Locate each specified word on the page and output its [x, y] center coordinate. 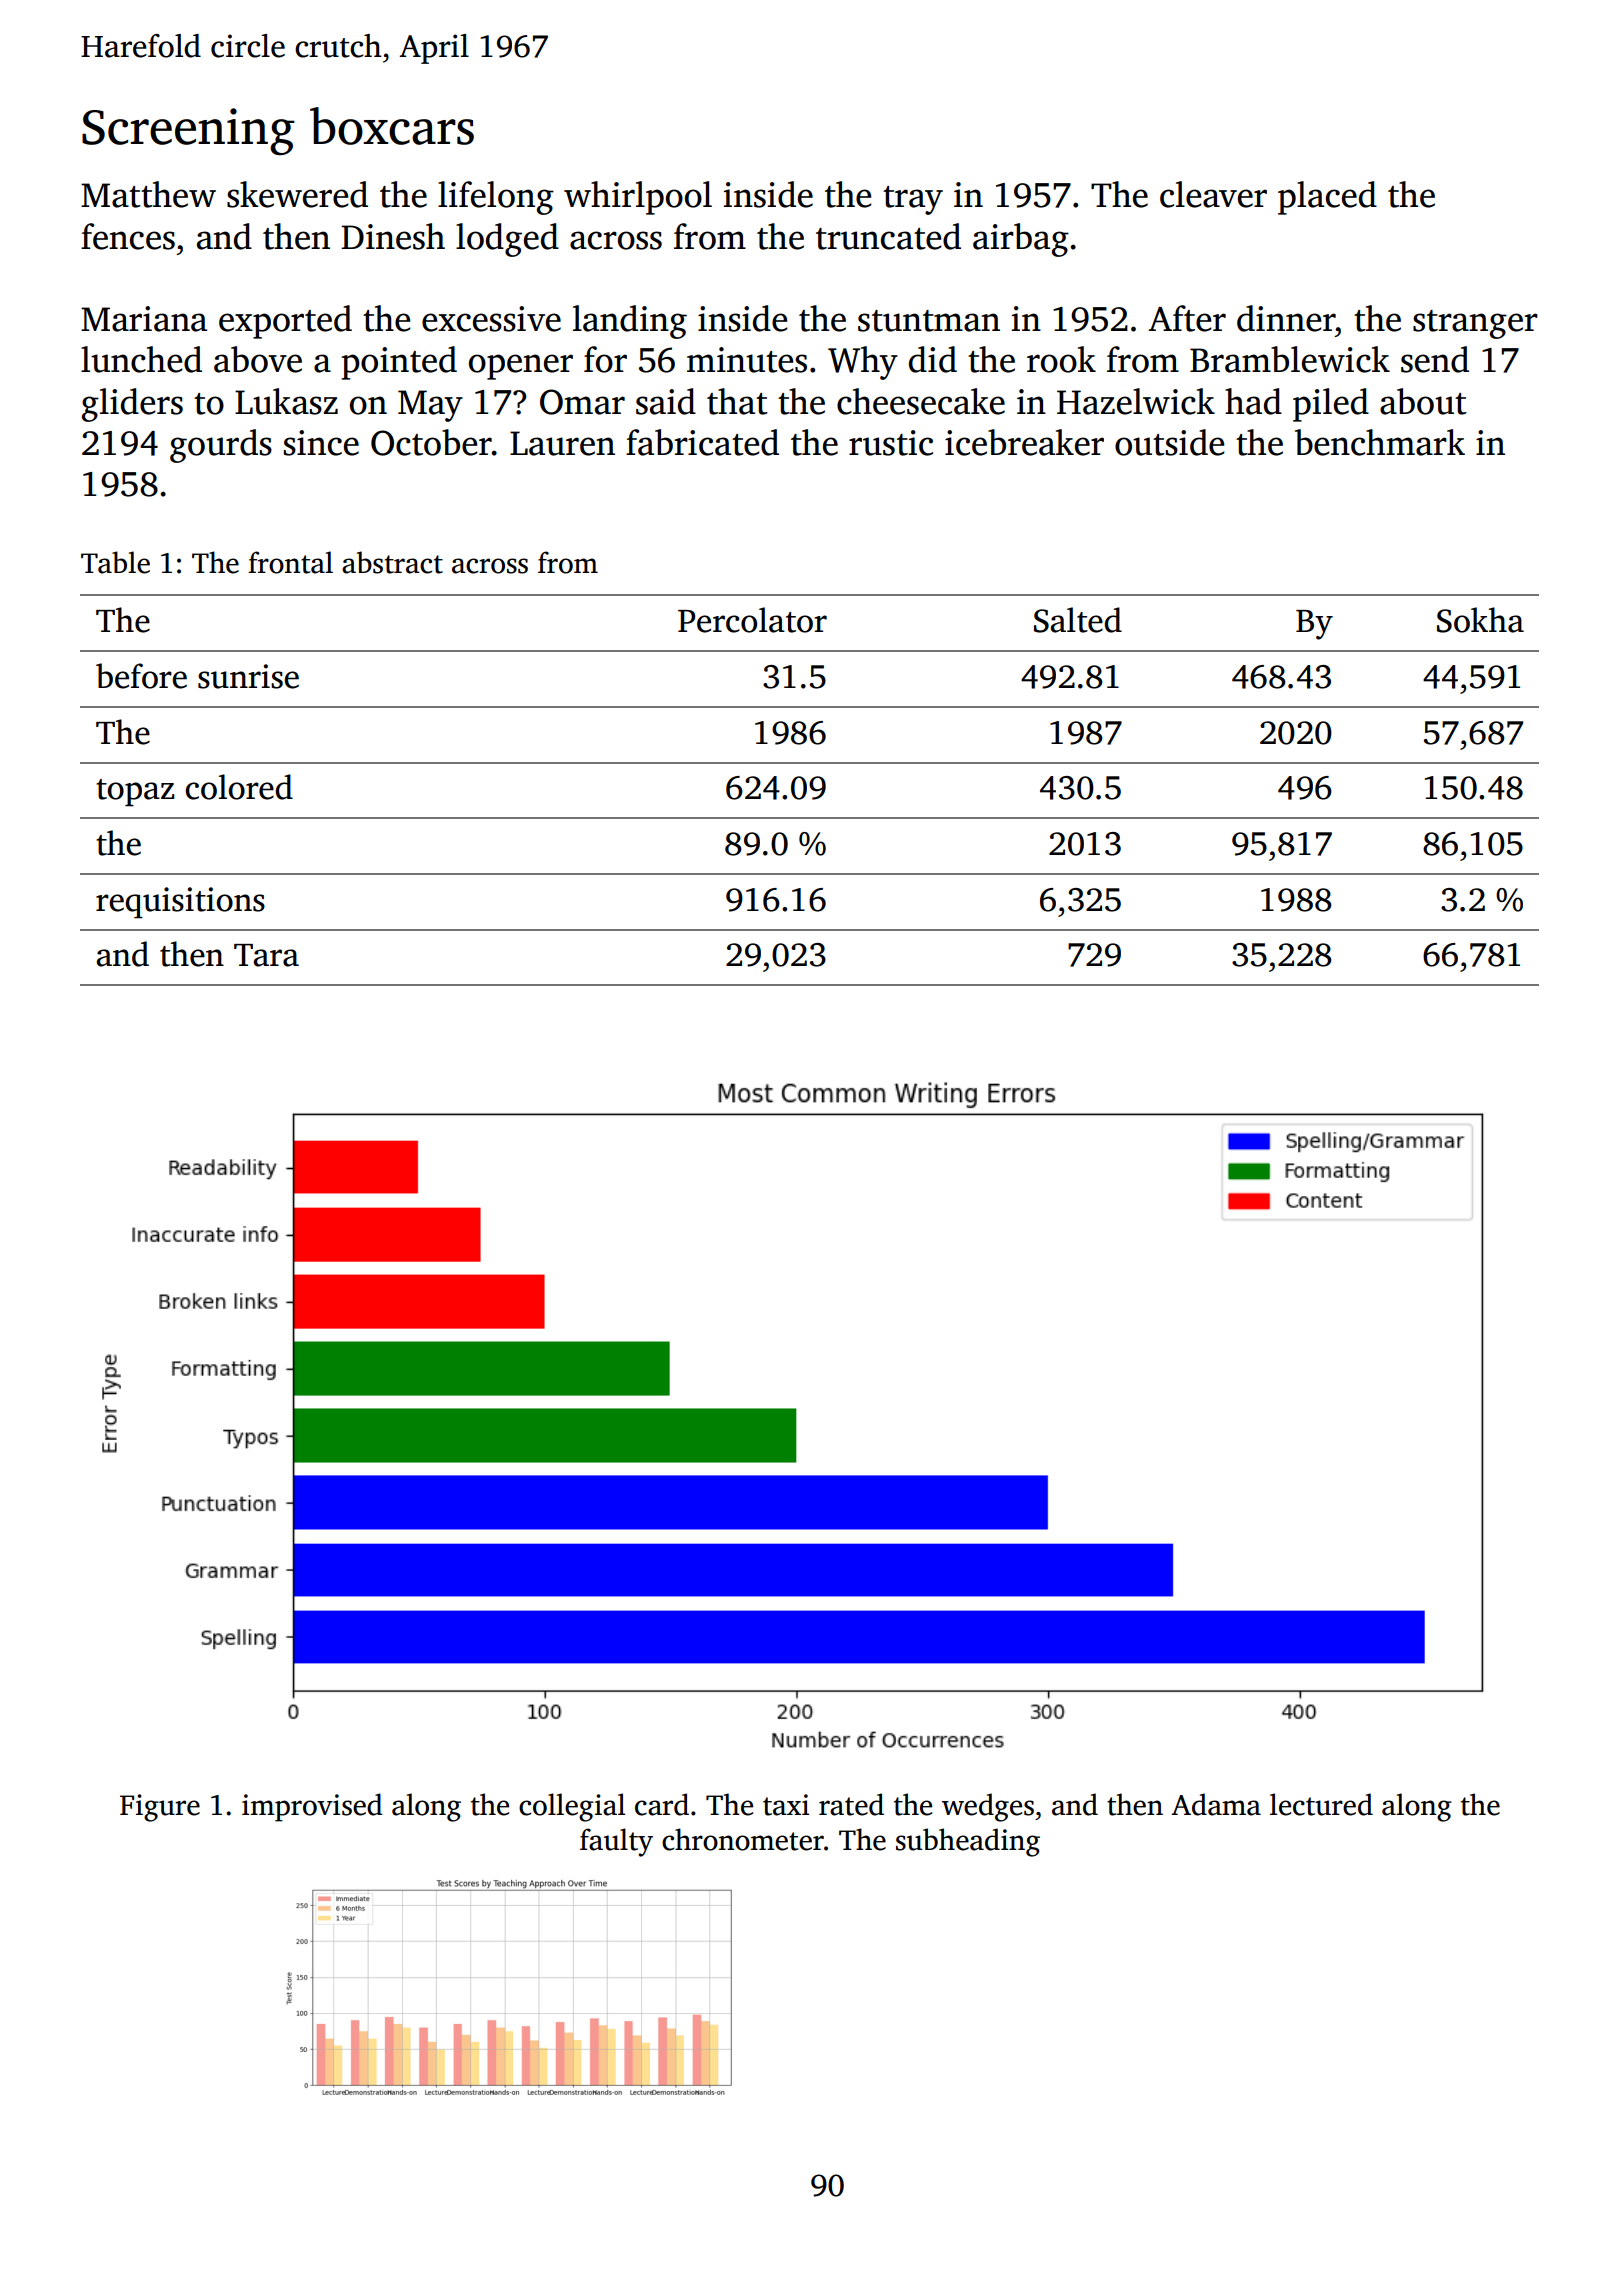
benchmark [1380, 442]
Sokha [1480, 620]
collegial [572, 1807]
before [141, 676]
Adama [1216, 1804]
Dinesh [393, 236]
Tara [266, 955]
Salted [1078, 620]
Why [863, 363]
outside [1170, 442]
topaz [135, 793]
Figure [160, 1808]
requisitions [180, 903]
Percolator [752, 620]
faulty [616, 1842]
